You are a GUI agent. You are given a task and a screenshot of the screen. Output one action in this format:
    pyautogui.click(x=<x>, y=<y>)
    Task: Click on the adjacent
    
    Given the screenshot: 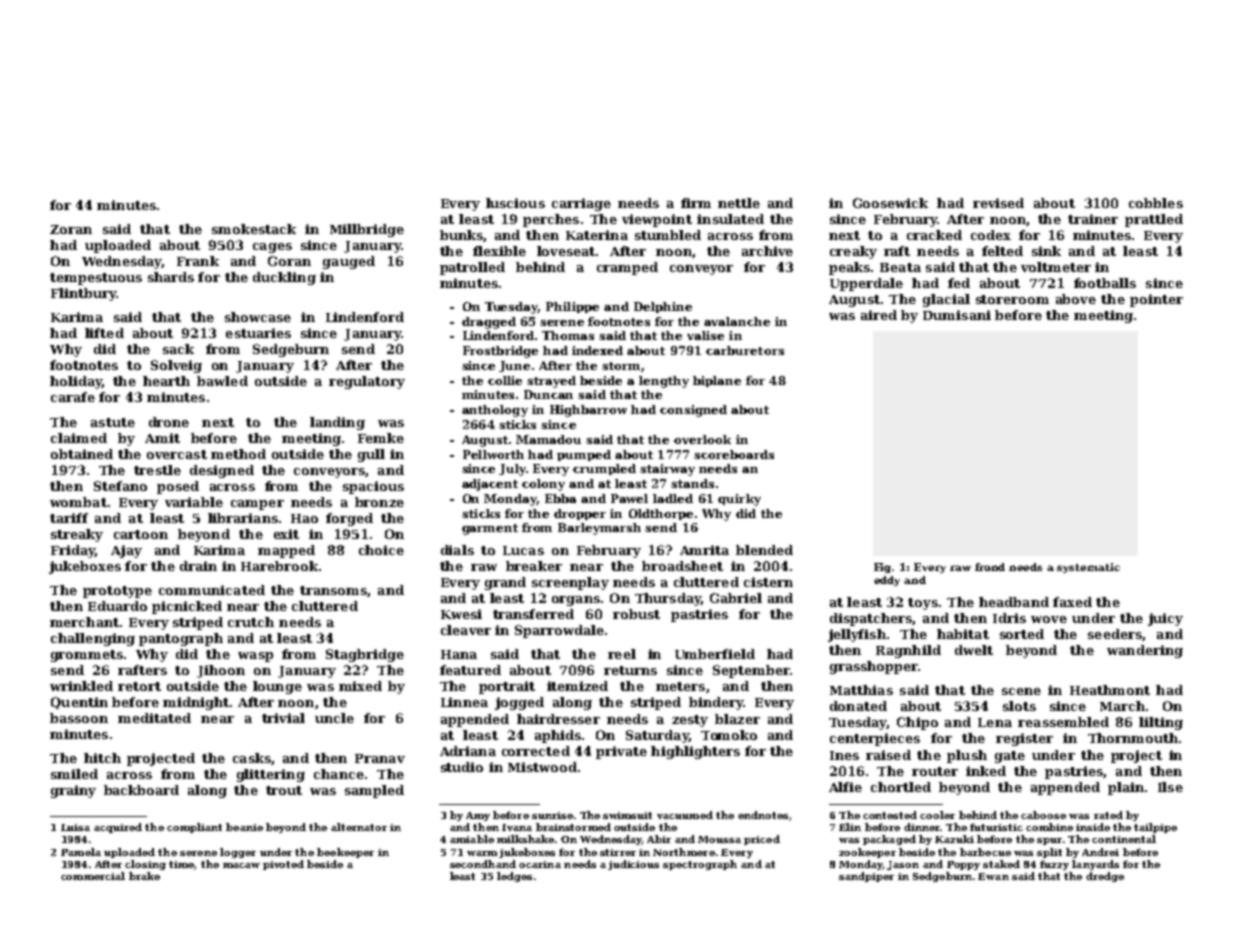 What is the action you would take?
    pyautogui.click(x=490, y=485)
